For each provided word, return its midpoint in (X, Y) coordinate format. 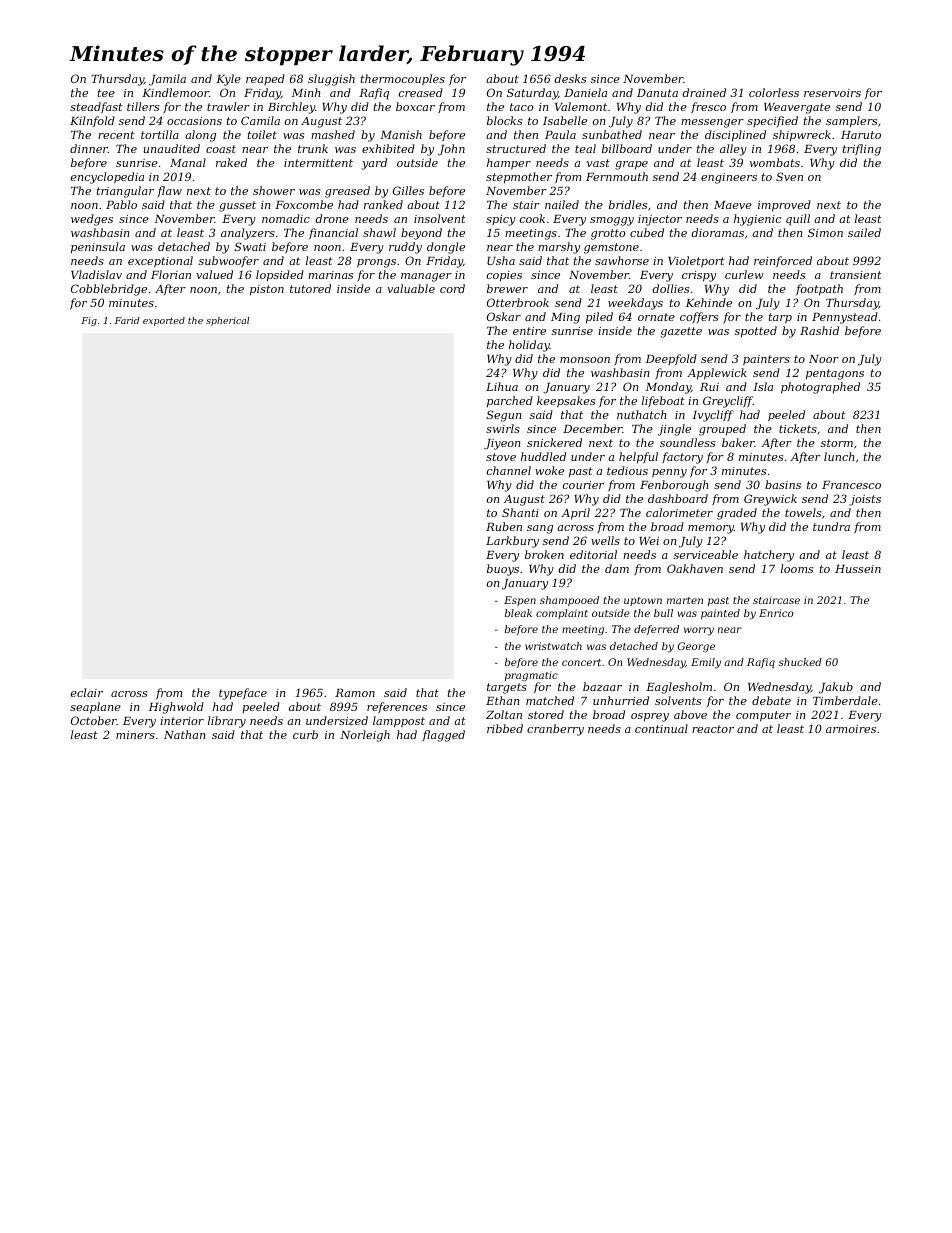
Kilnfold (92, 121)
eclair (87, 692)
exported (164, 321)
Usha (501, 260)
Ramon (355, 693)
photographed (820, 388)
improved (784, 206)
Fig (89, 321)
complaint (562, 614)
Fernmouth (617, 176)
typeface (243, 694)
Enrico (776, 613)
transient (856, 275)
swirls (503, 428)
